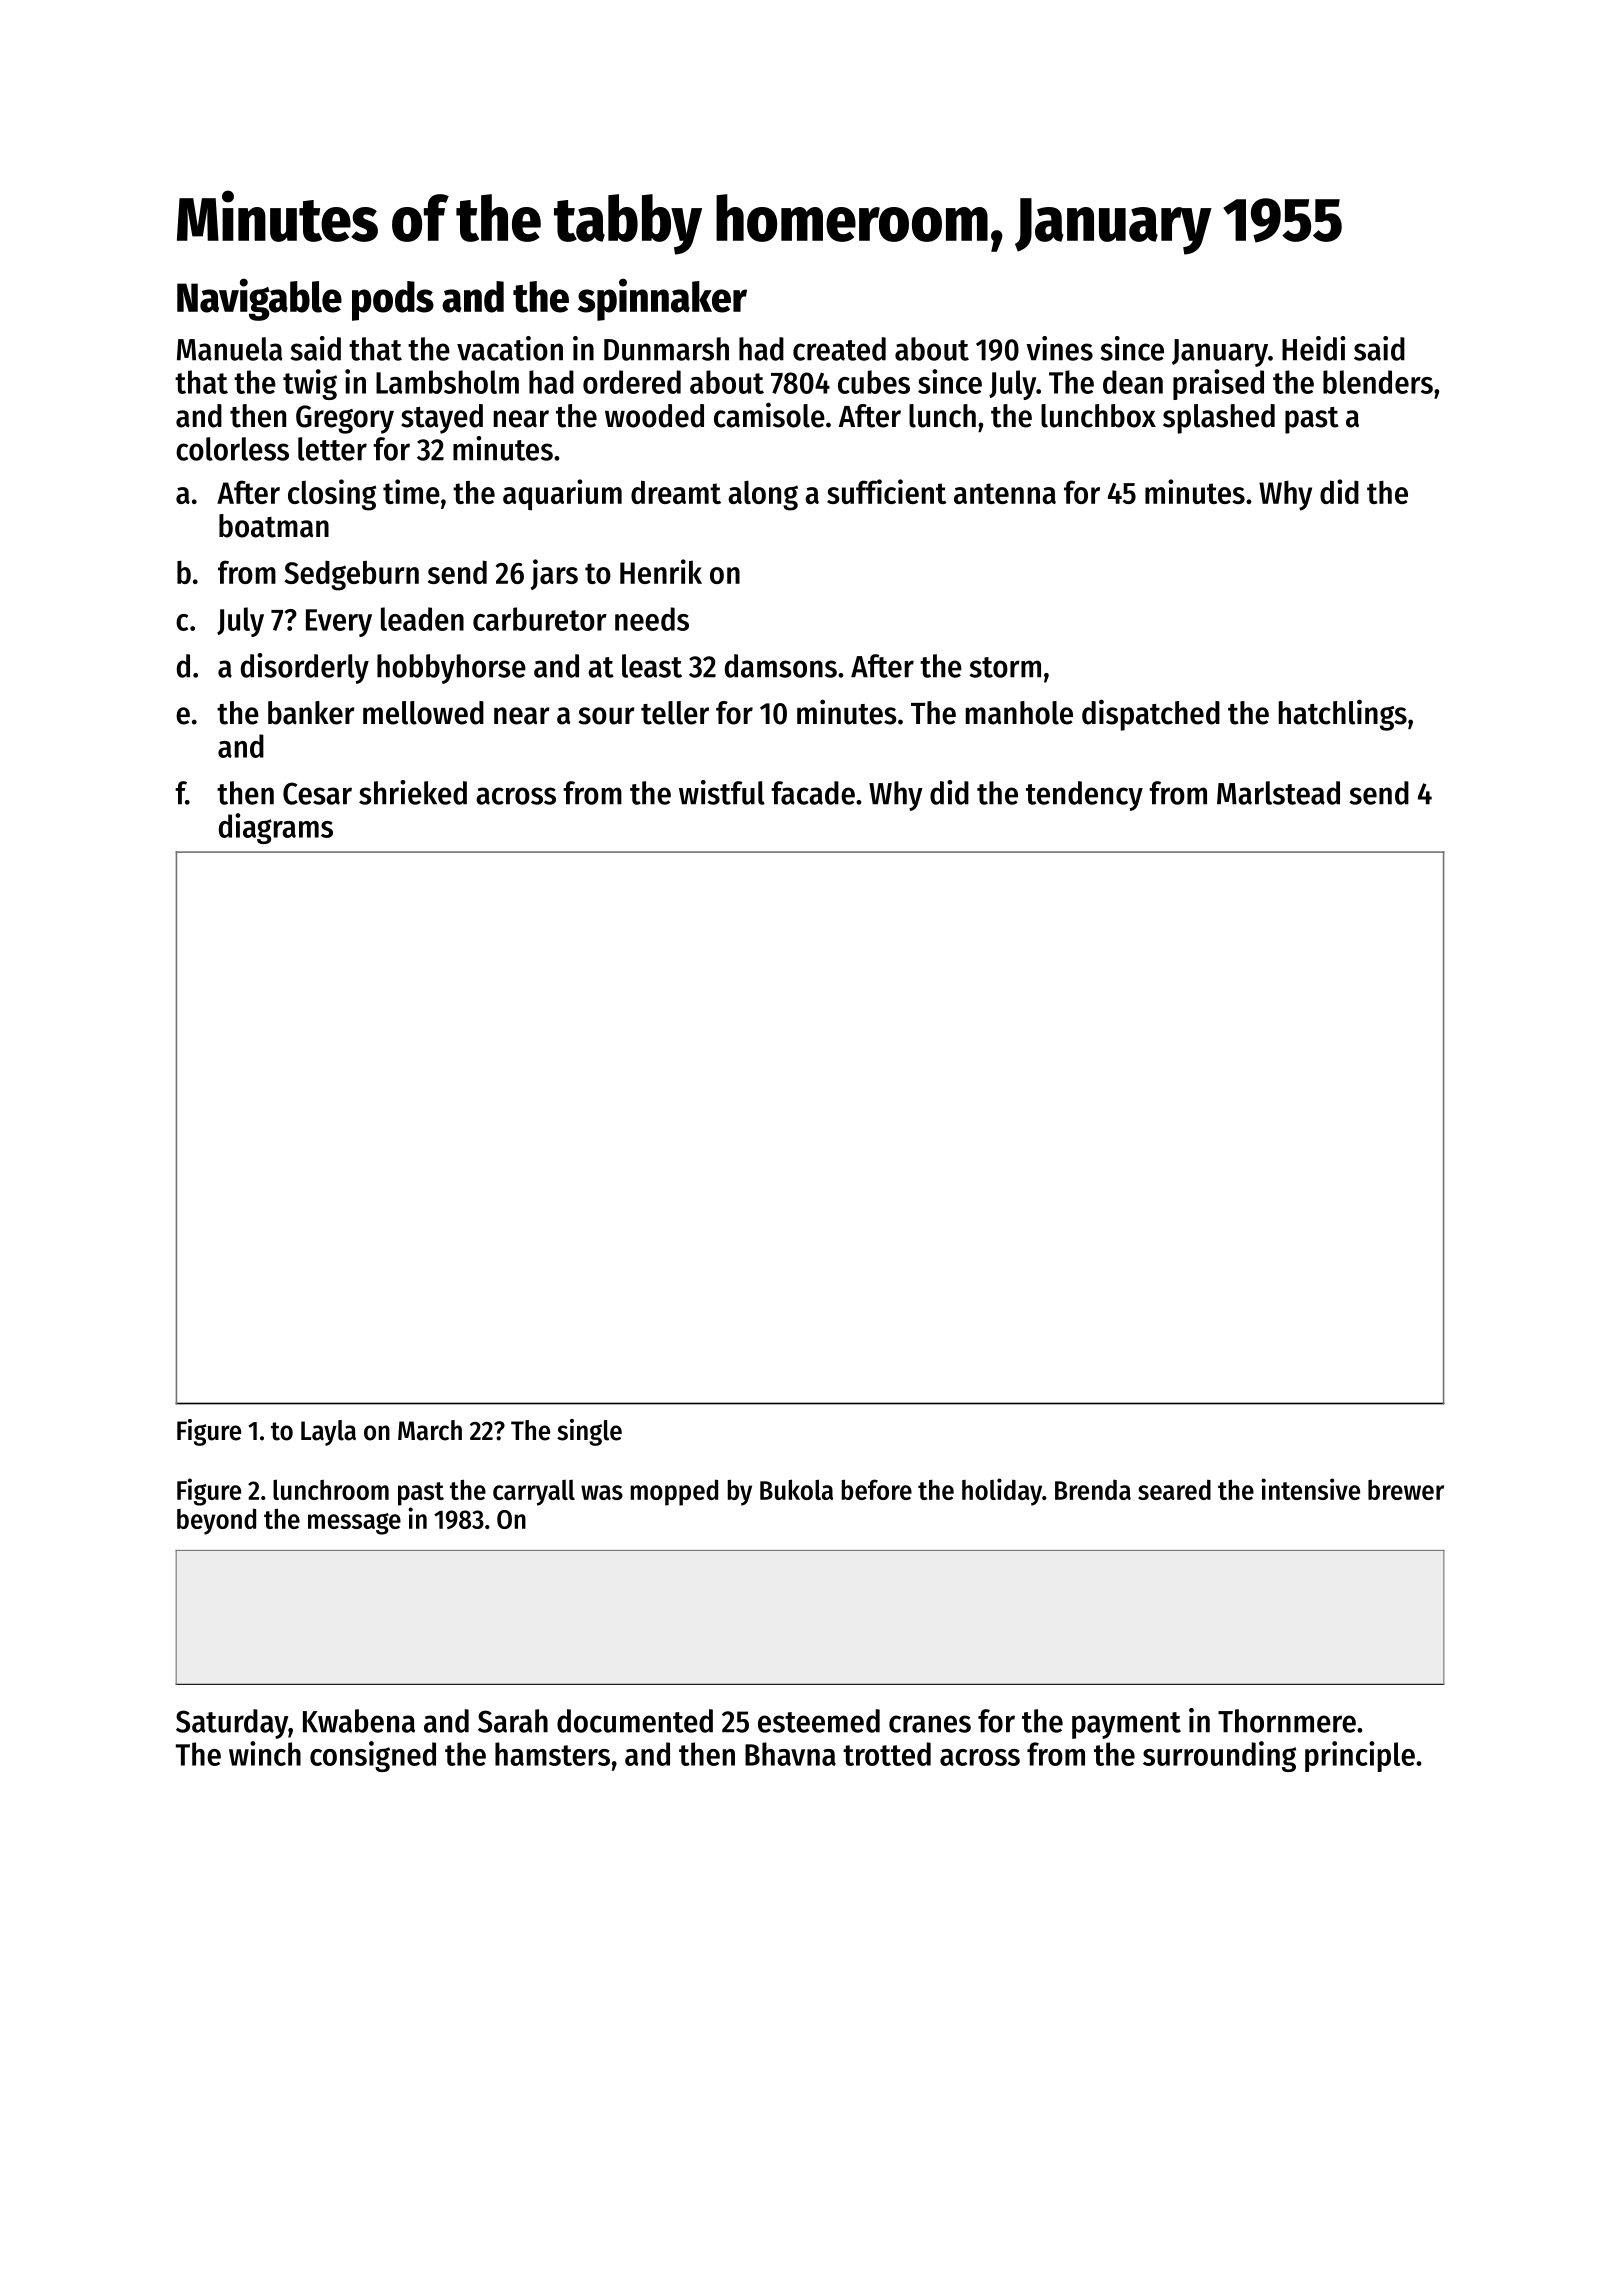 This screenshot has width=1620, height=2292. I want to click on spinnaker, so click(662, 299).
